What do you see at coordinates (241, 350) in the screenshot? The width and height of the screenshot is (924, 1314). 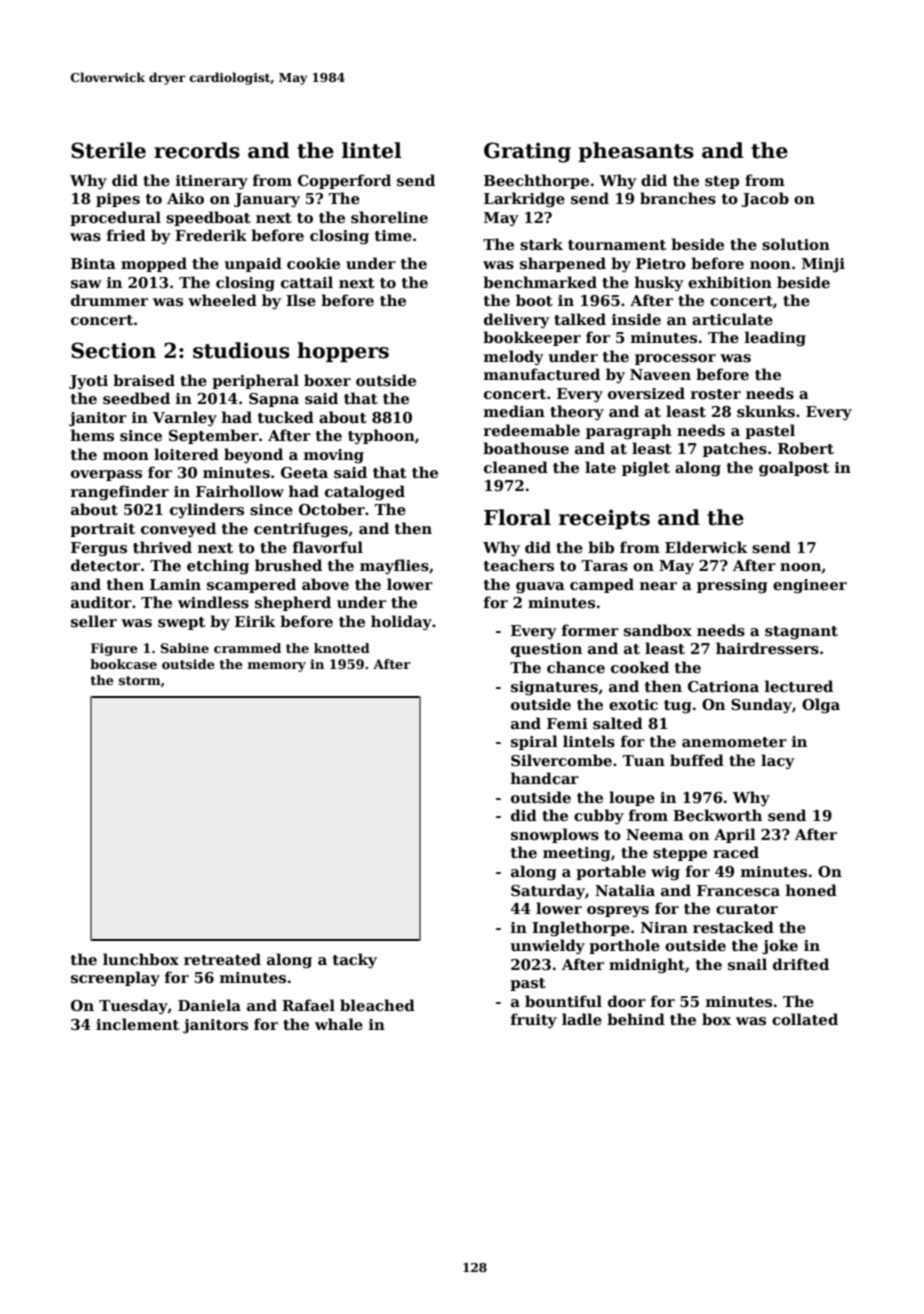 I see `studious` at bounding box center [241, 350].
